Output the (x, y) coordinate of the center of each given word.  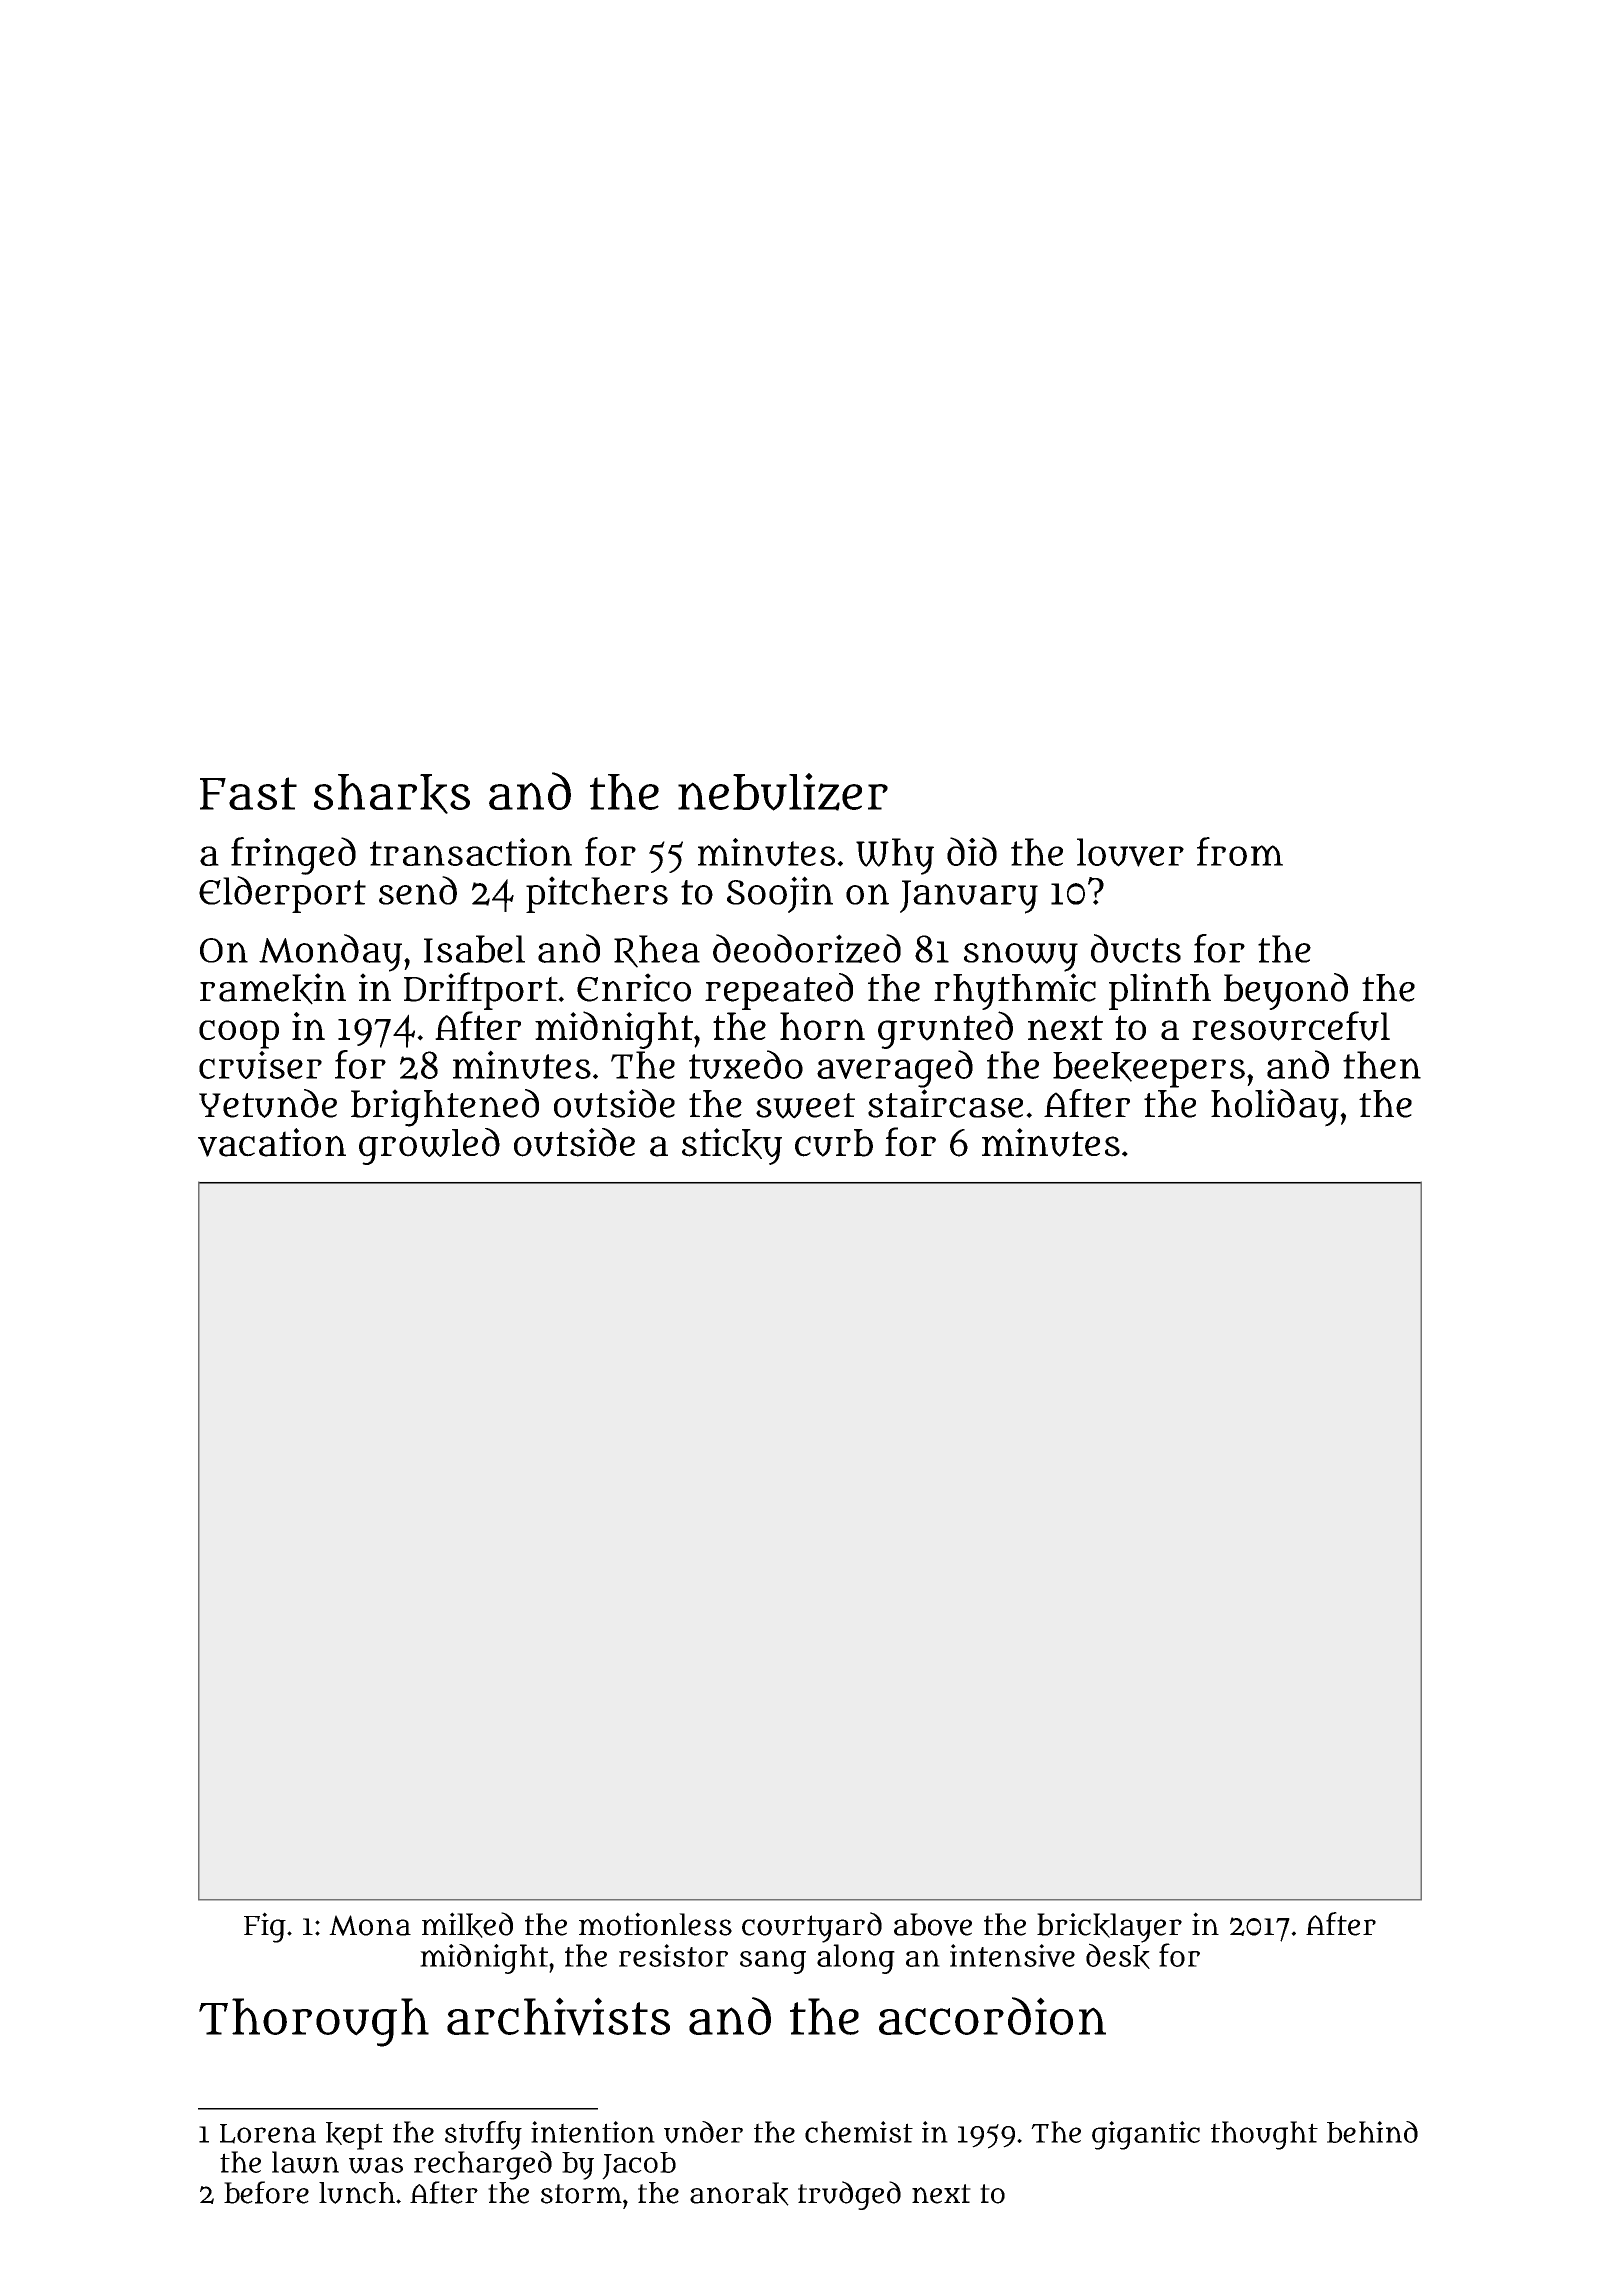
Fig (265, 1927)
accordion (992, 2016)
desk (1118, 1956)
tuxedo (746, 1064)
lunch (357, 2193)
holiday (1275, 1108)
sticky (732, 1146)
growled (429, 1146)
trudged (849, 2195)
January (969, 897)
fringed (293, 856)
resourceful (1291, 1026)
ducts (1136, 948)
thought (1264, 2135)
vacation (272, 1142)
